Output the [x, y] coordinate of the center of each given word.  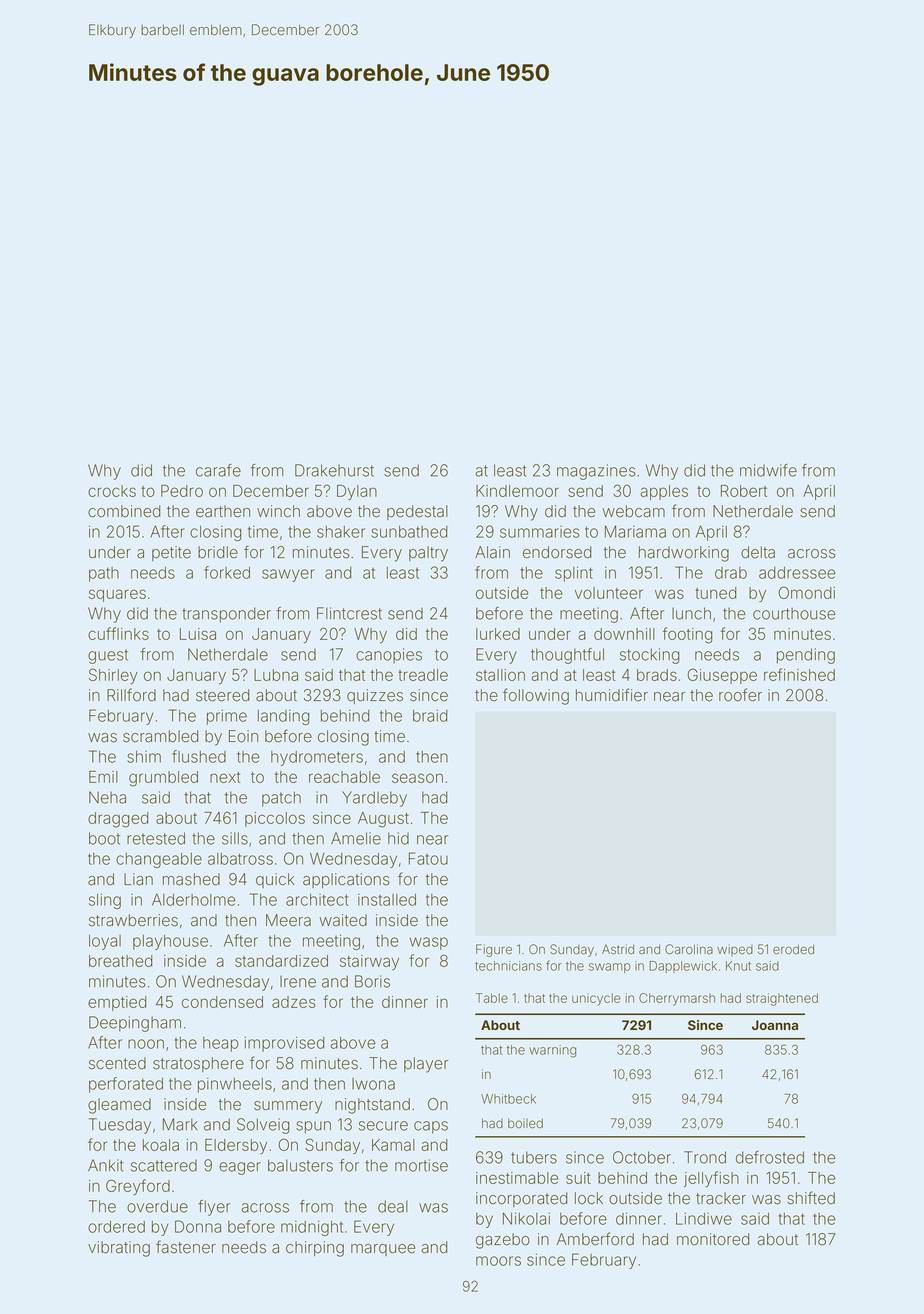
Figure [494, 950]
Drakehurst [334, 470]
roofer [740, 695]
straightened [782, 999]
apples [664, 492]
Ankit [106, 1165]
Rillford [131, 695]
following [536, 696]
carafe [218, 470]
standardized [281, 961]
